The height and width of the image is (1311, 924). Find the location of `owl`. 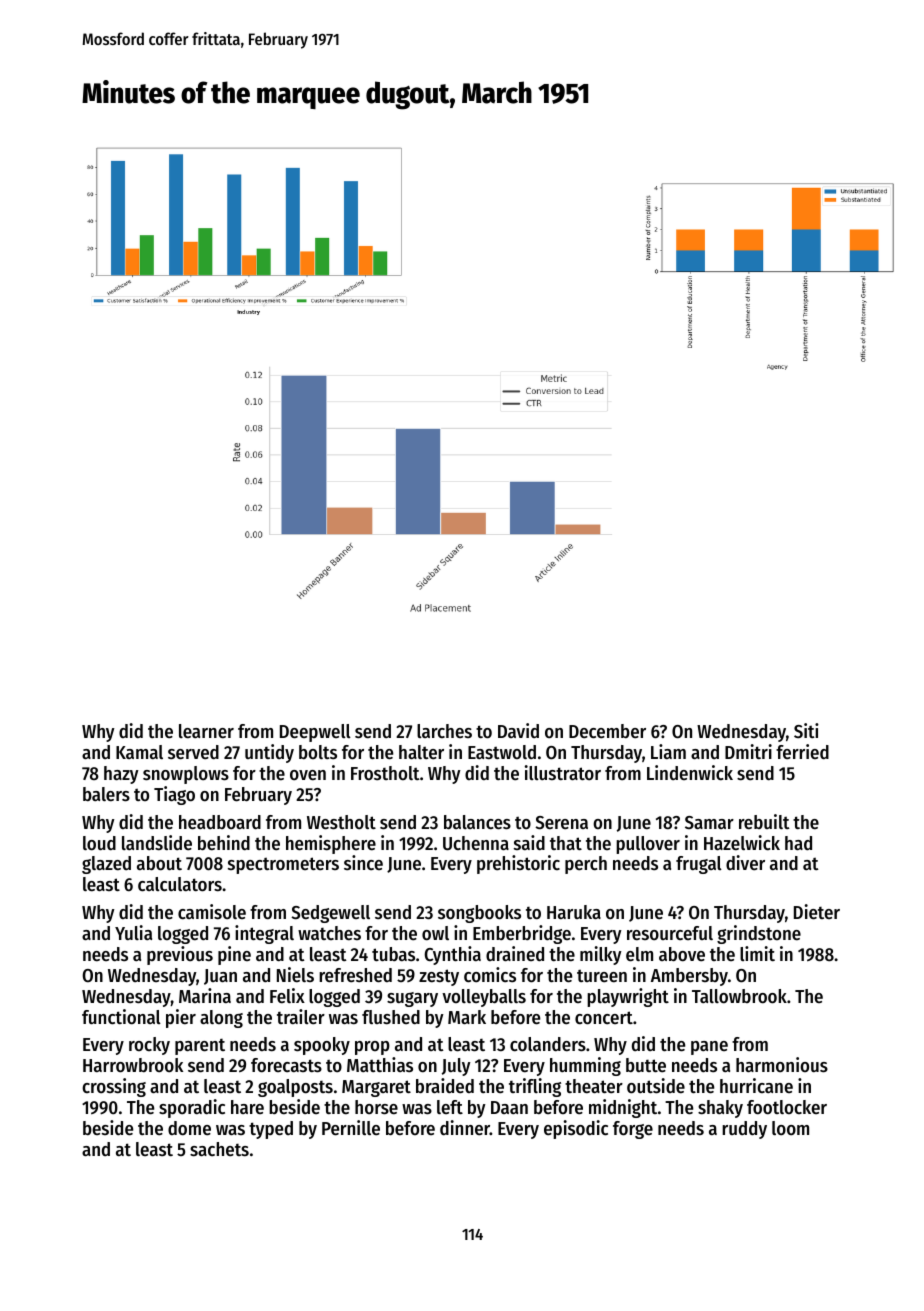

owl is located at coordinates (435, 933).
